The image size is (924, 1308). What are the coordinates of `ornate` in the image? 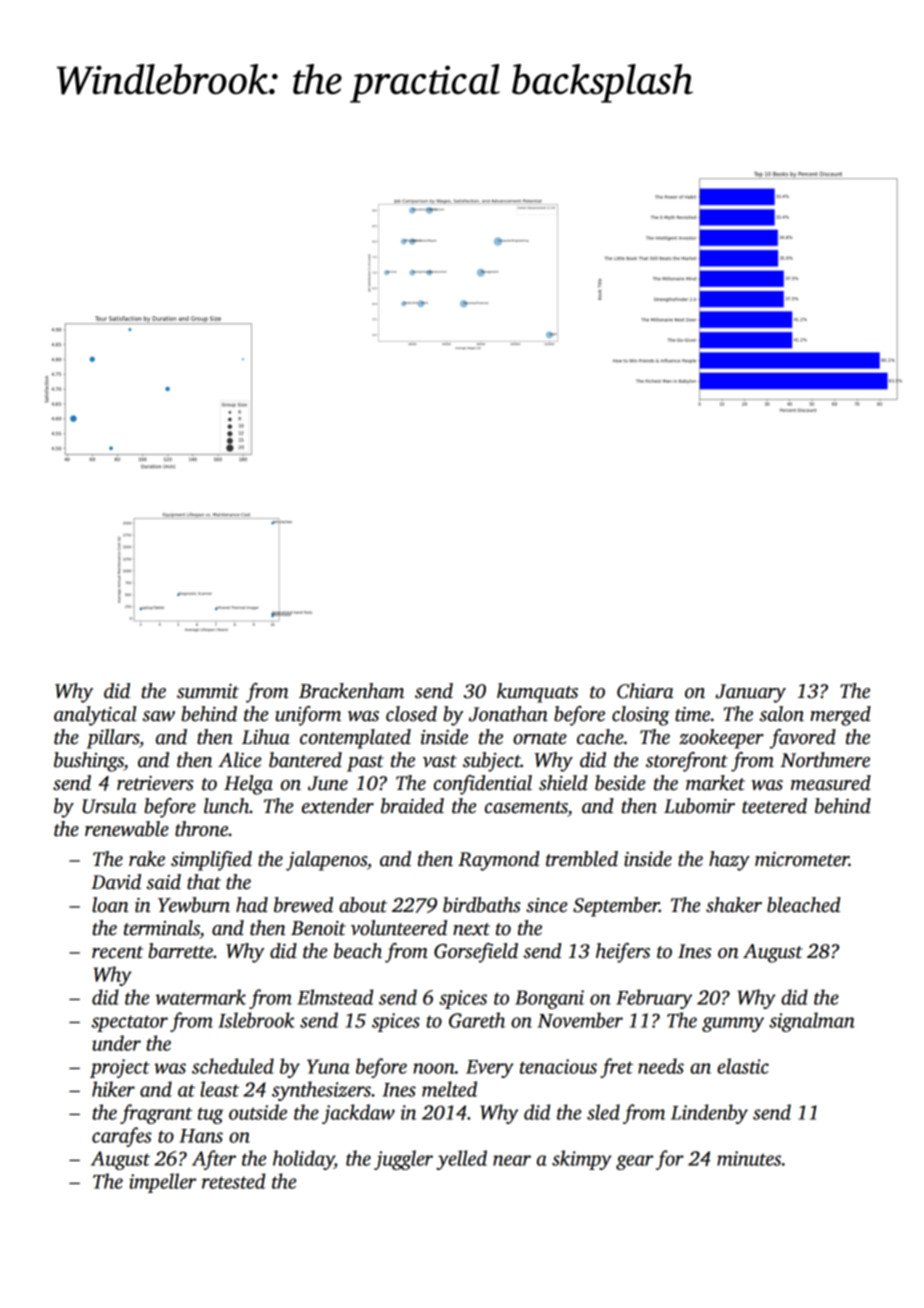 It's located at (540, 738).
